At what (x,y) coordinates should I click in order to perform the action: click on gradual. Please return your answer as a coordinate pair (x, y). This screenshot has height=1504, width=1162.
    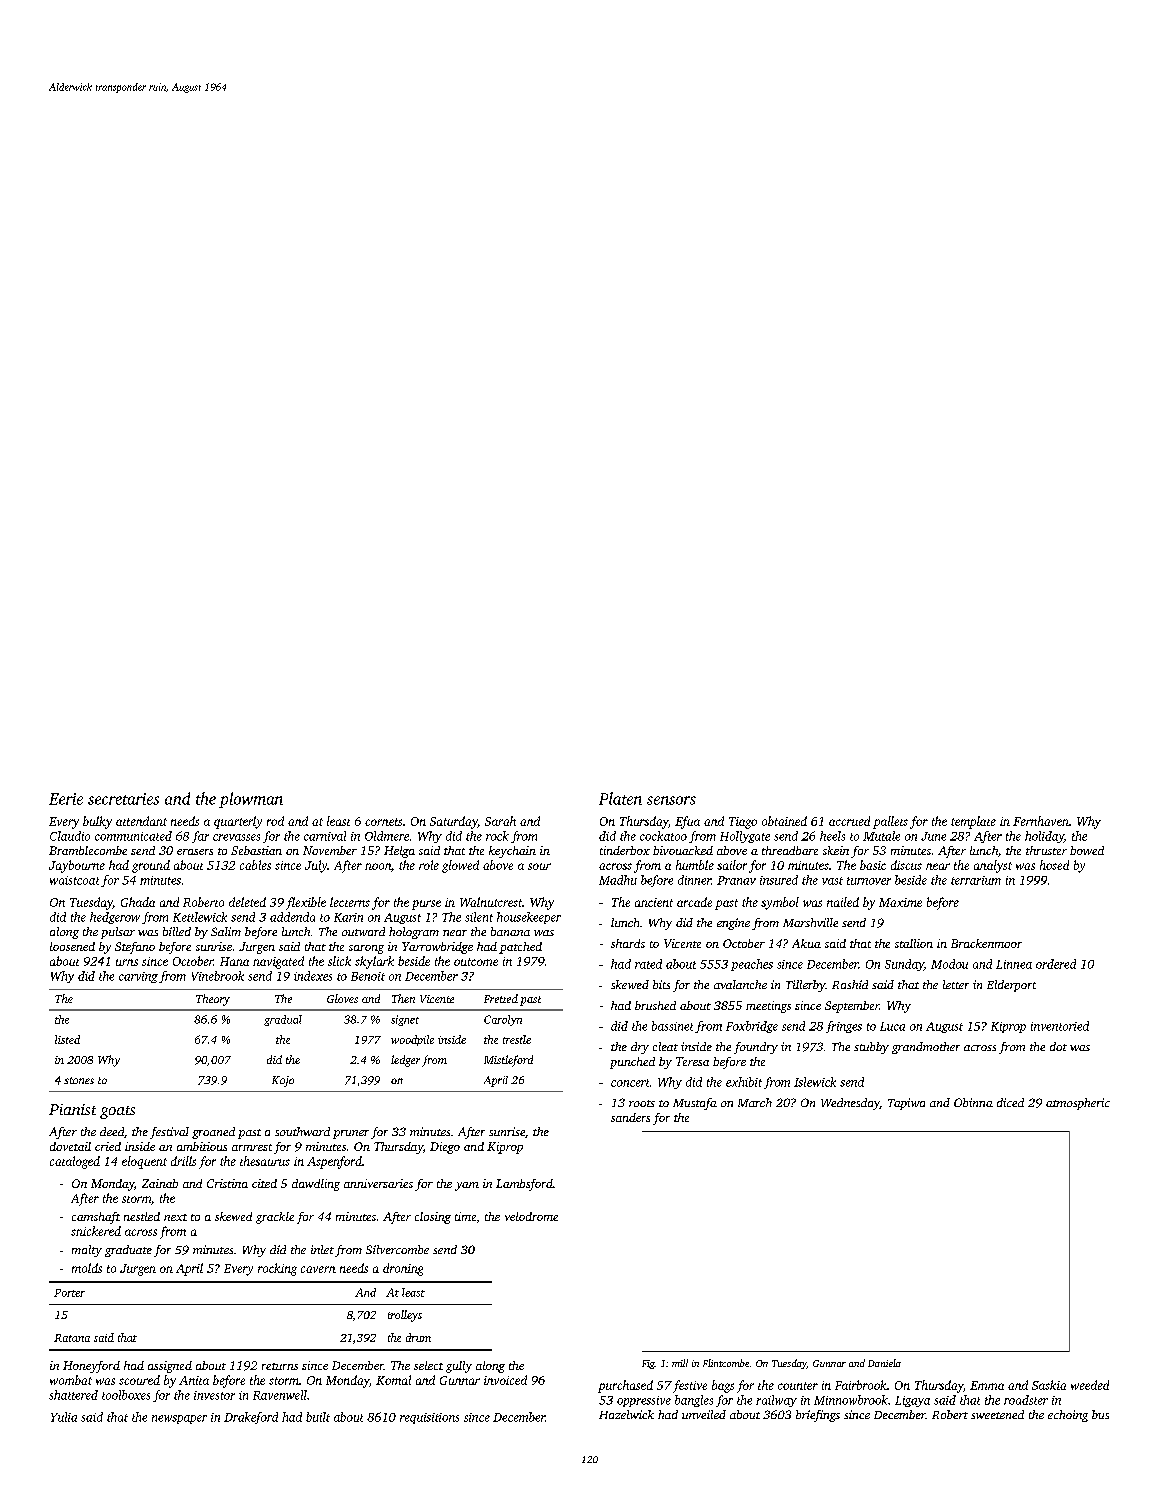
    Looking at the image, I should click on (283, 1020).
